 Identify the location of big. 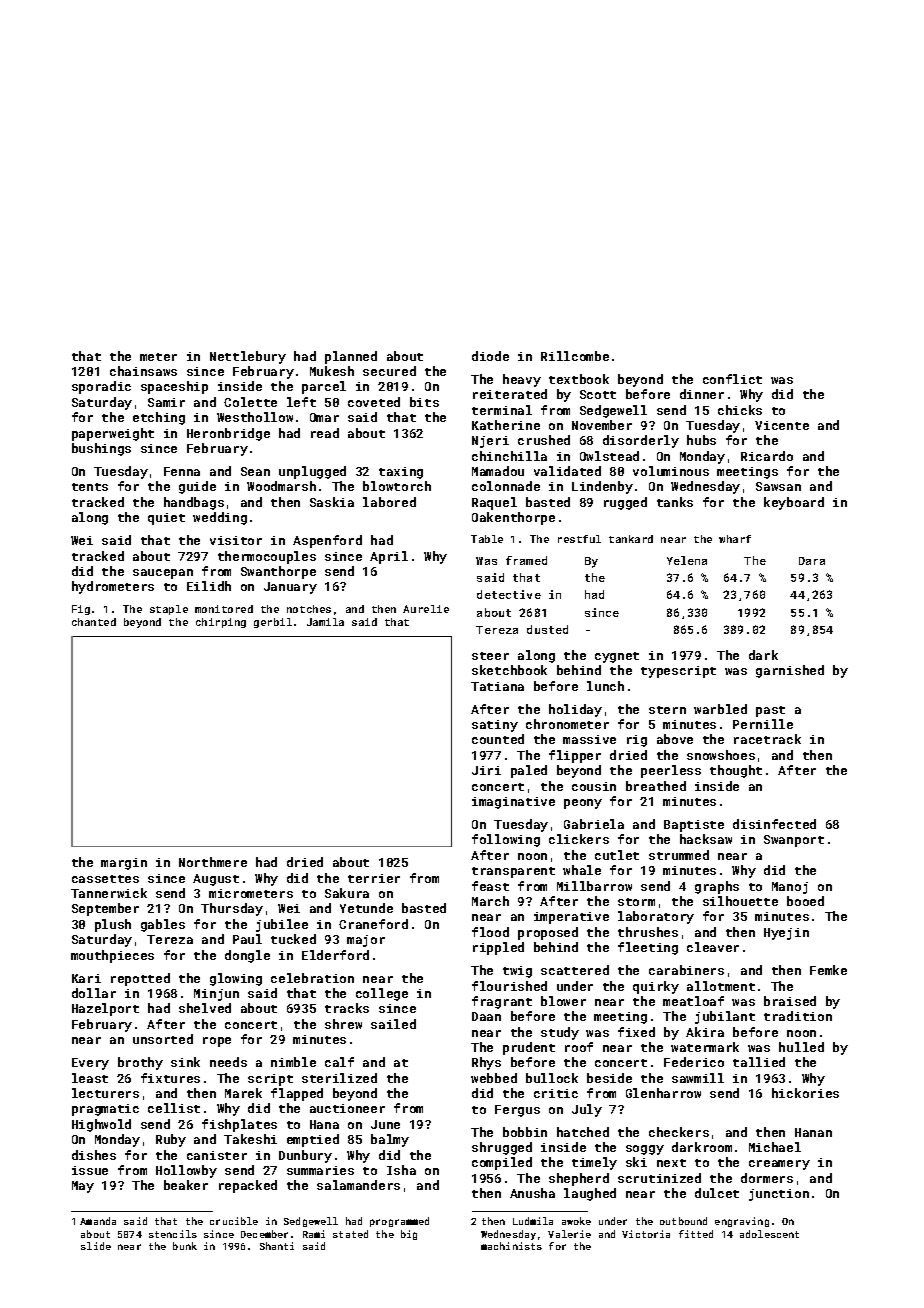
(409, 1235).
